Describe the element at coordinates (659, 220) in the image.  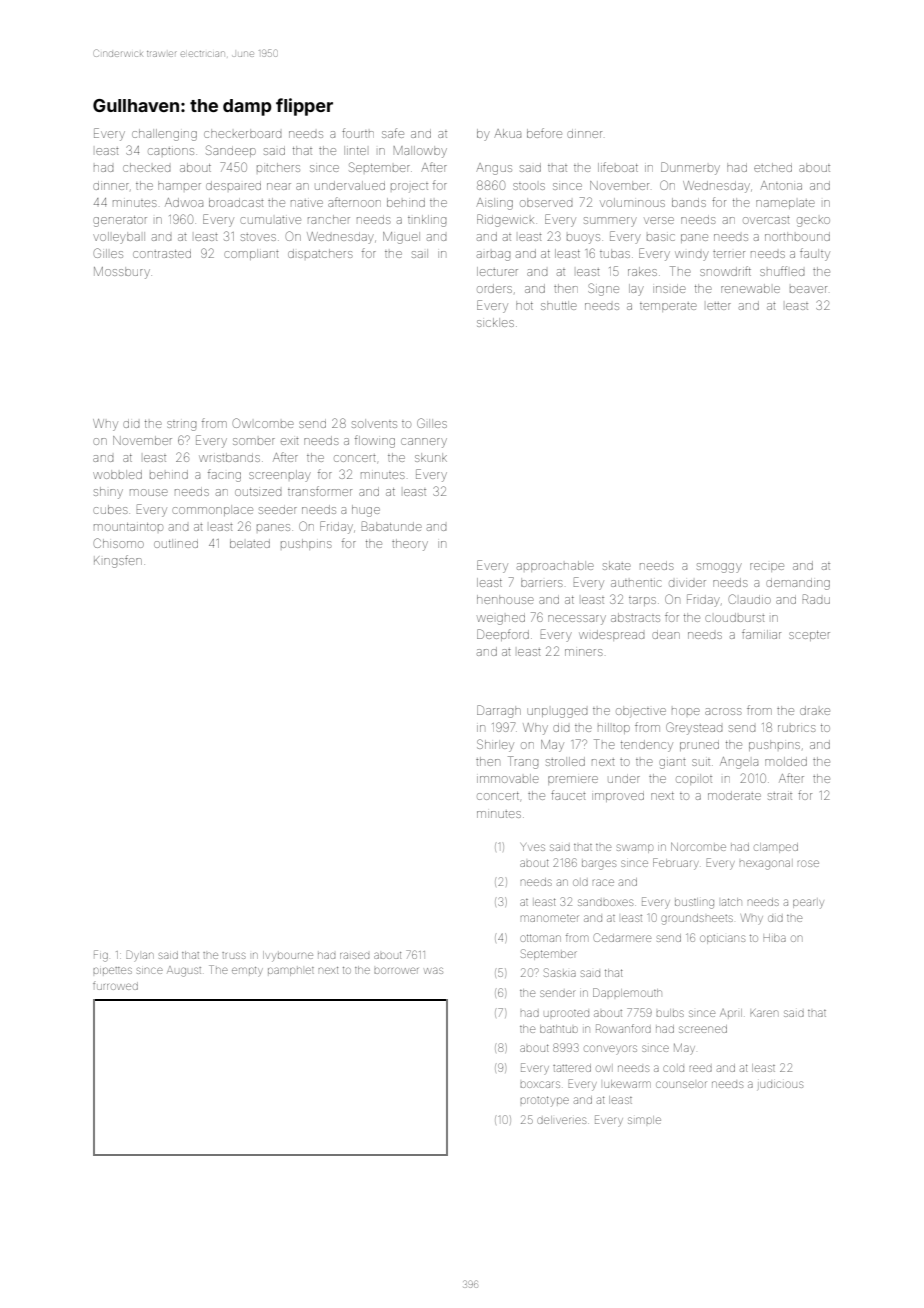
I see `verse` at that location.
